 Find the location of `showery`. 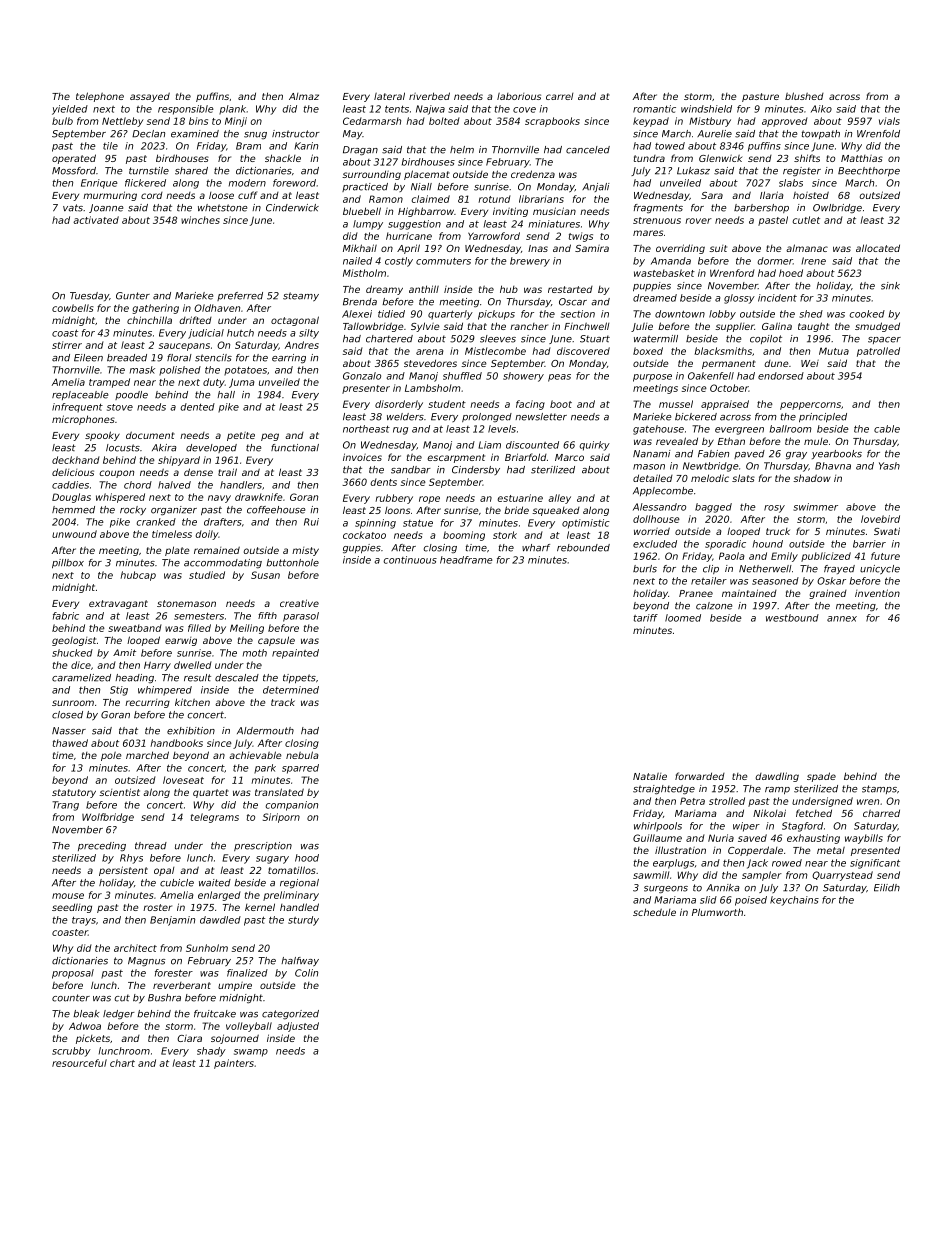

showery is located at coordinates (523, 377).
